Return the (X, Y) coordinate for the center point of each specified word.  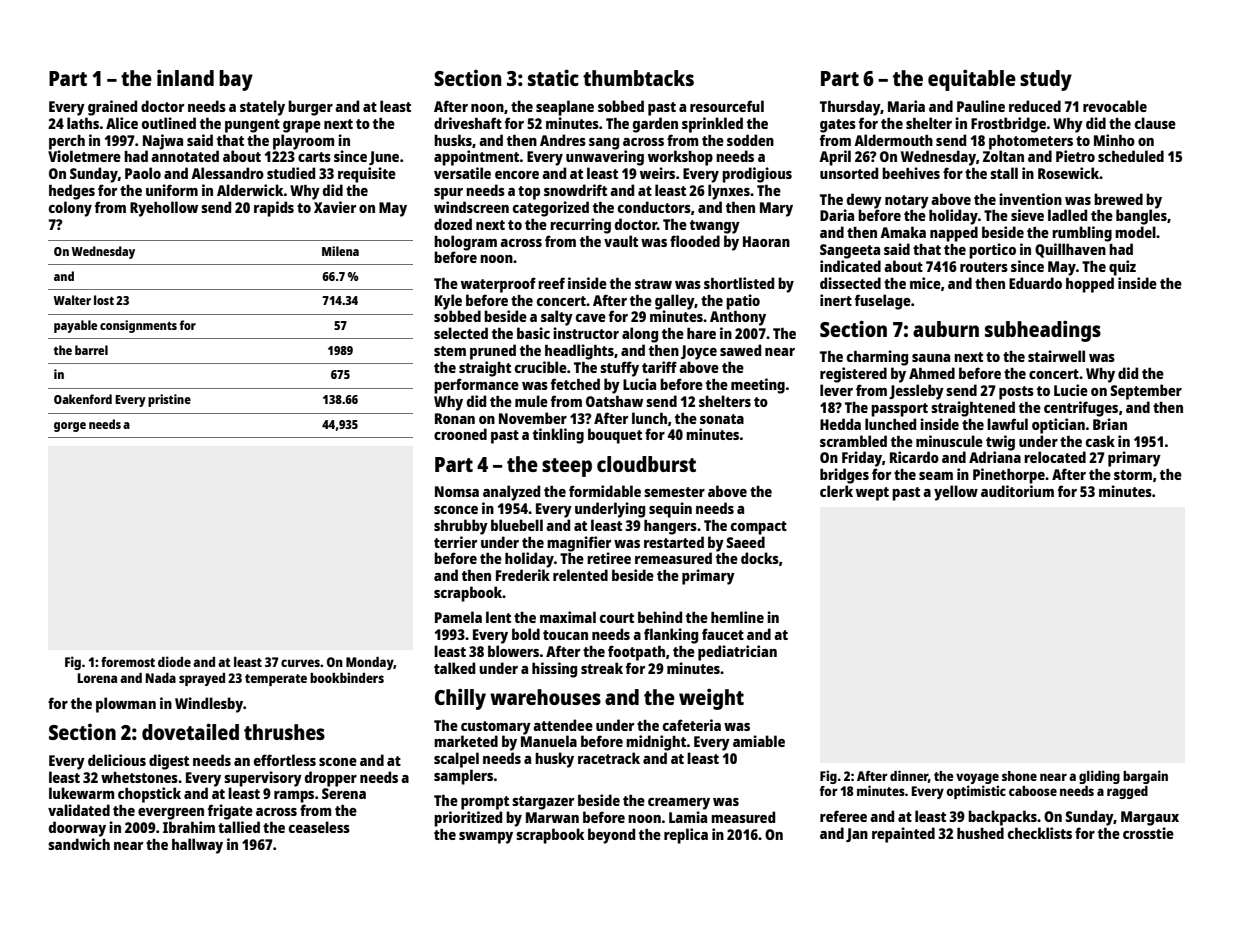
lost (104, 300)
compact (759, 528)
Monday (370, 663)
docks (760, 558)
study (1046, 80)
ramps (294, 797)
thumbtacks (638, 78)
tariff (659, 367)
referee (843, 816)
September (1146, 392)
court (617, 618)
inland (185, 77)
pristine (169, 400)
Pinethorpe (1009, 476)
